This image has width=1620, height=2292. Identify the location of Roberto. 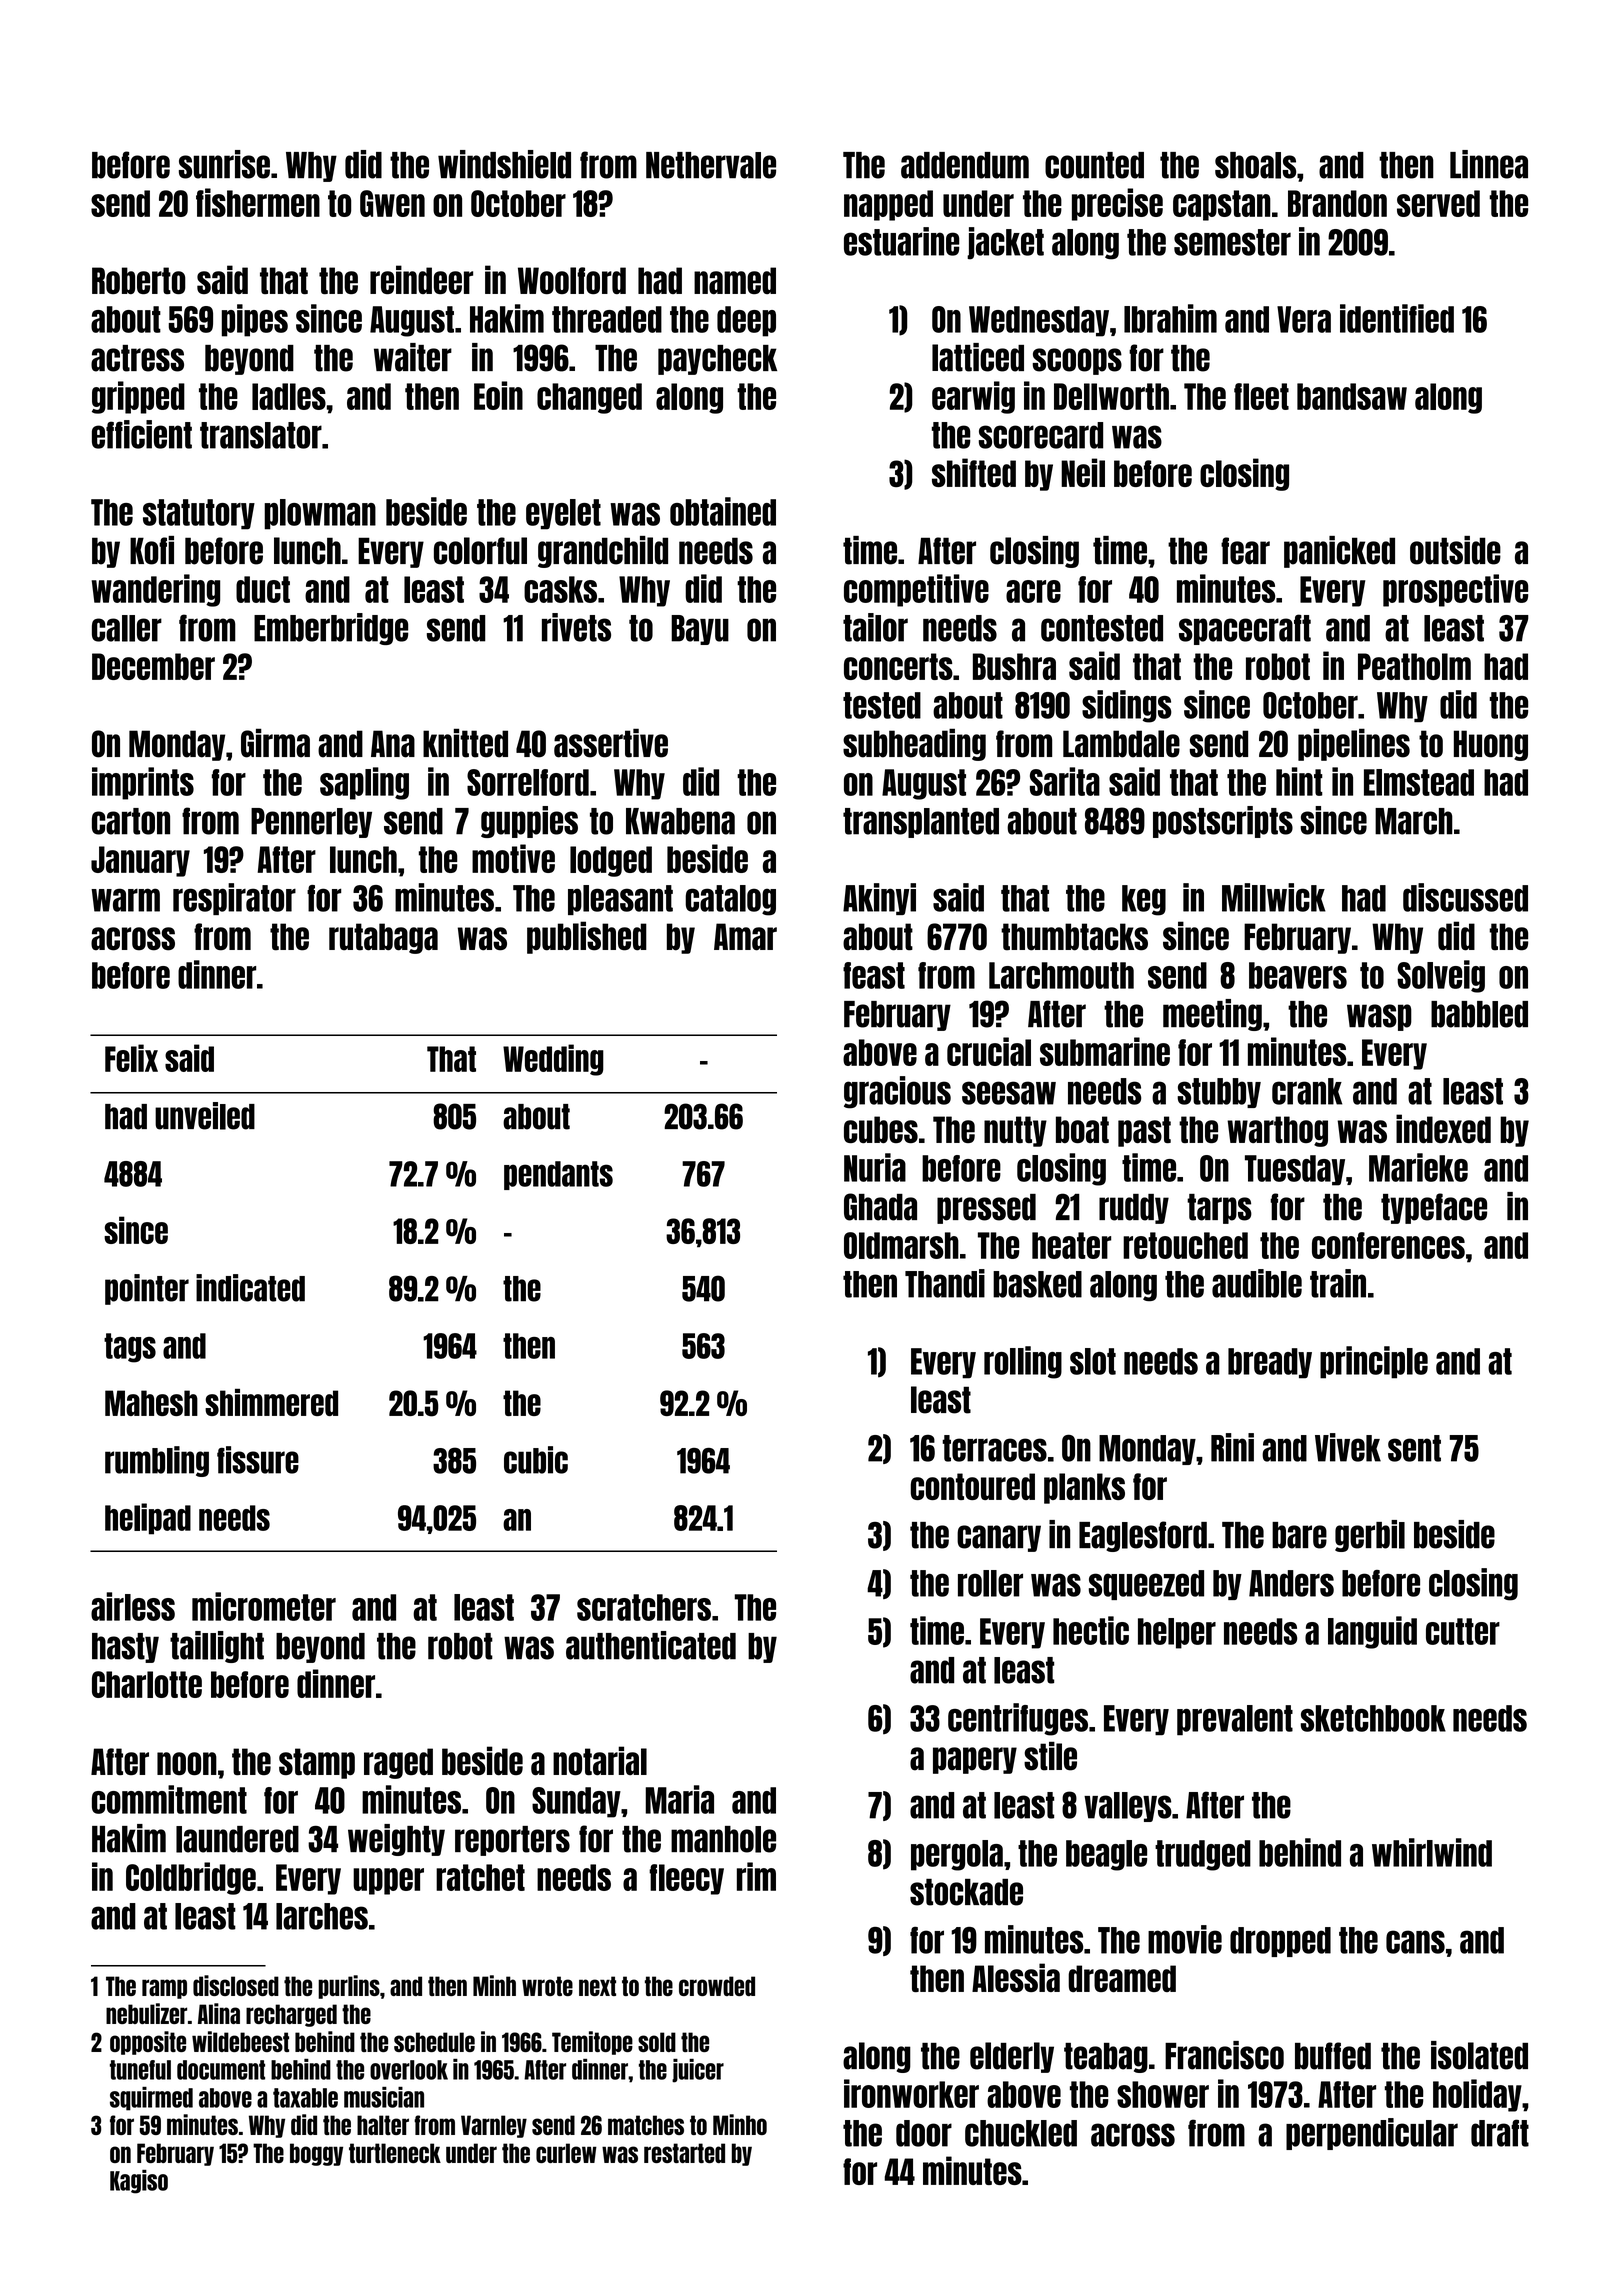
(139, 280).
